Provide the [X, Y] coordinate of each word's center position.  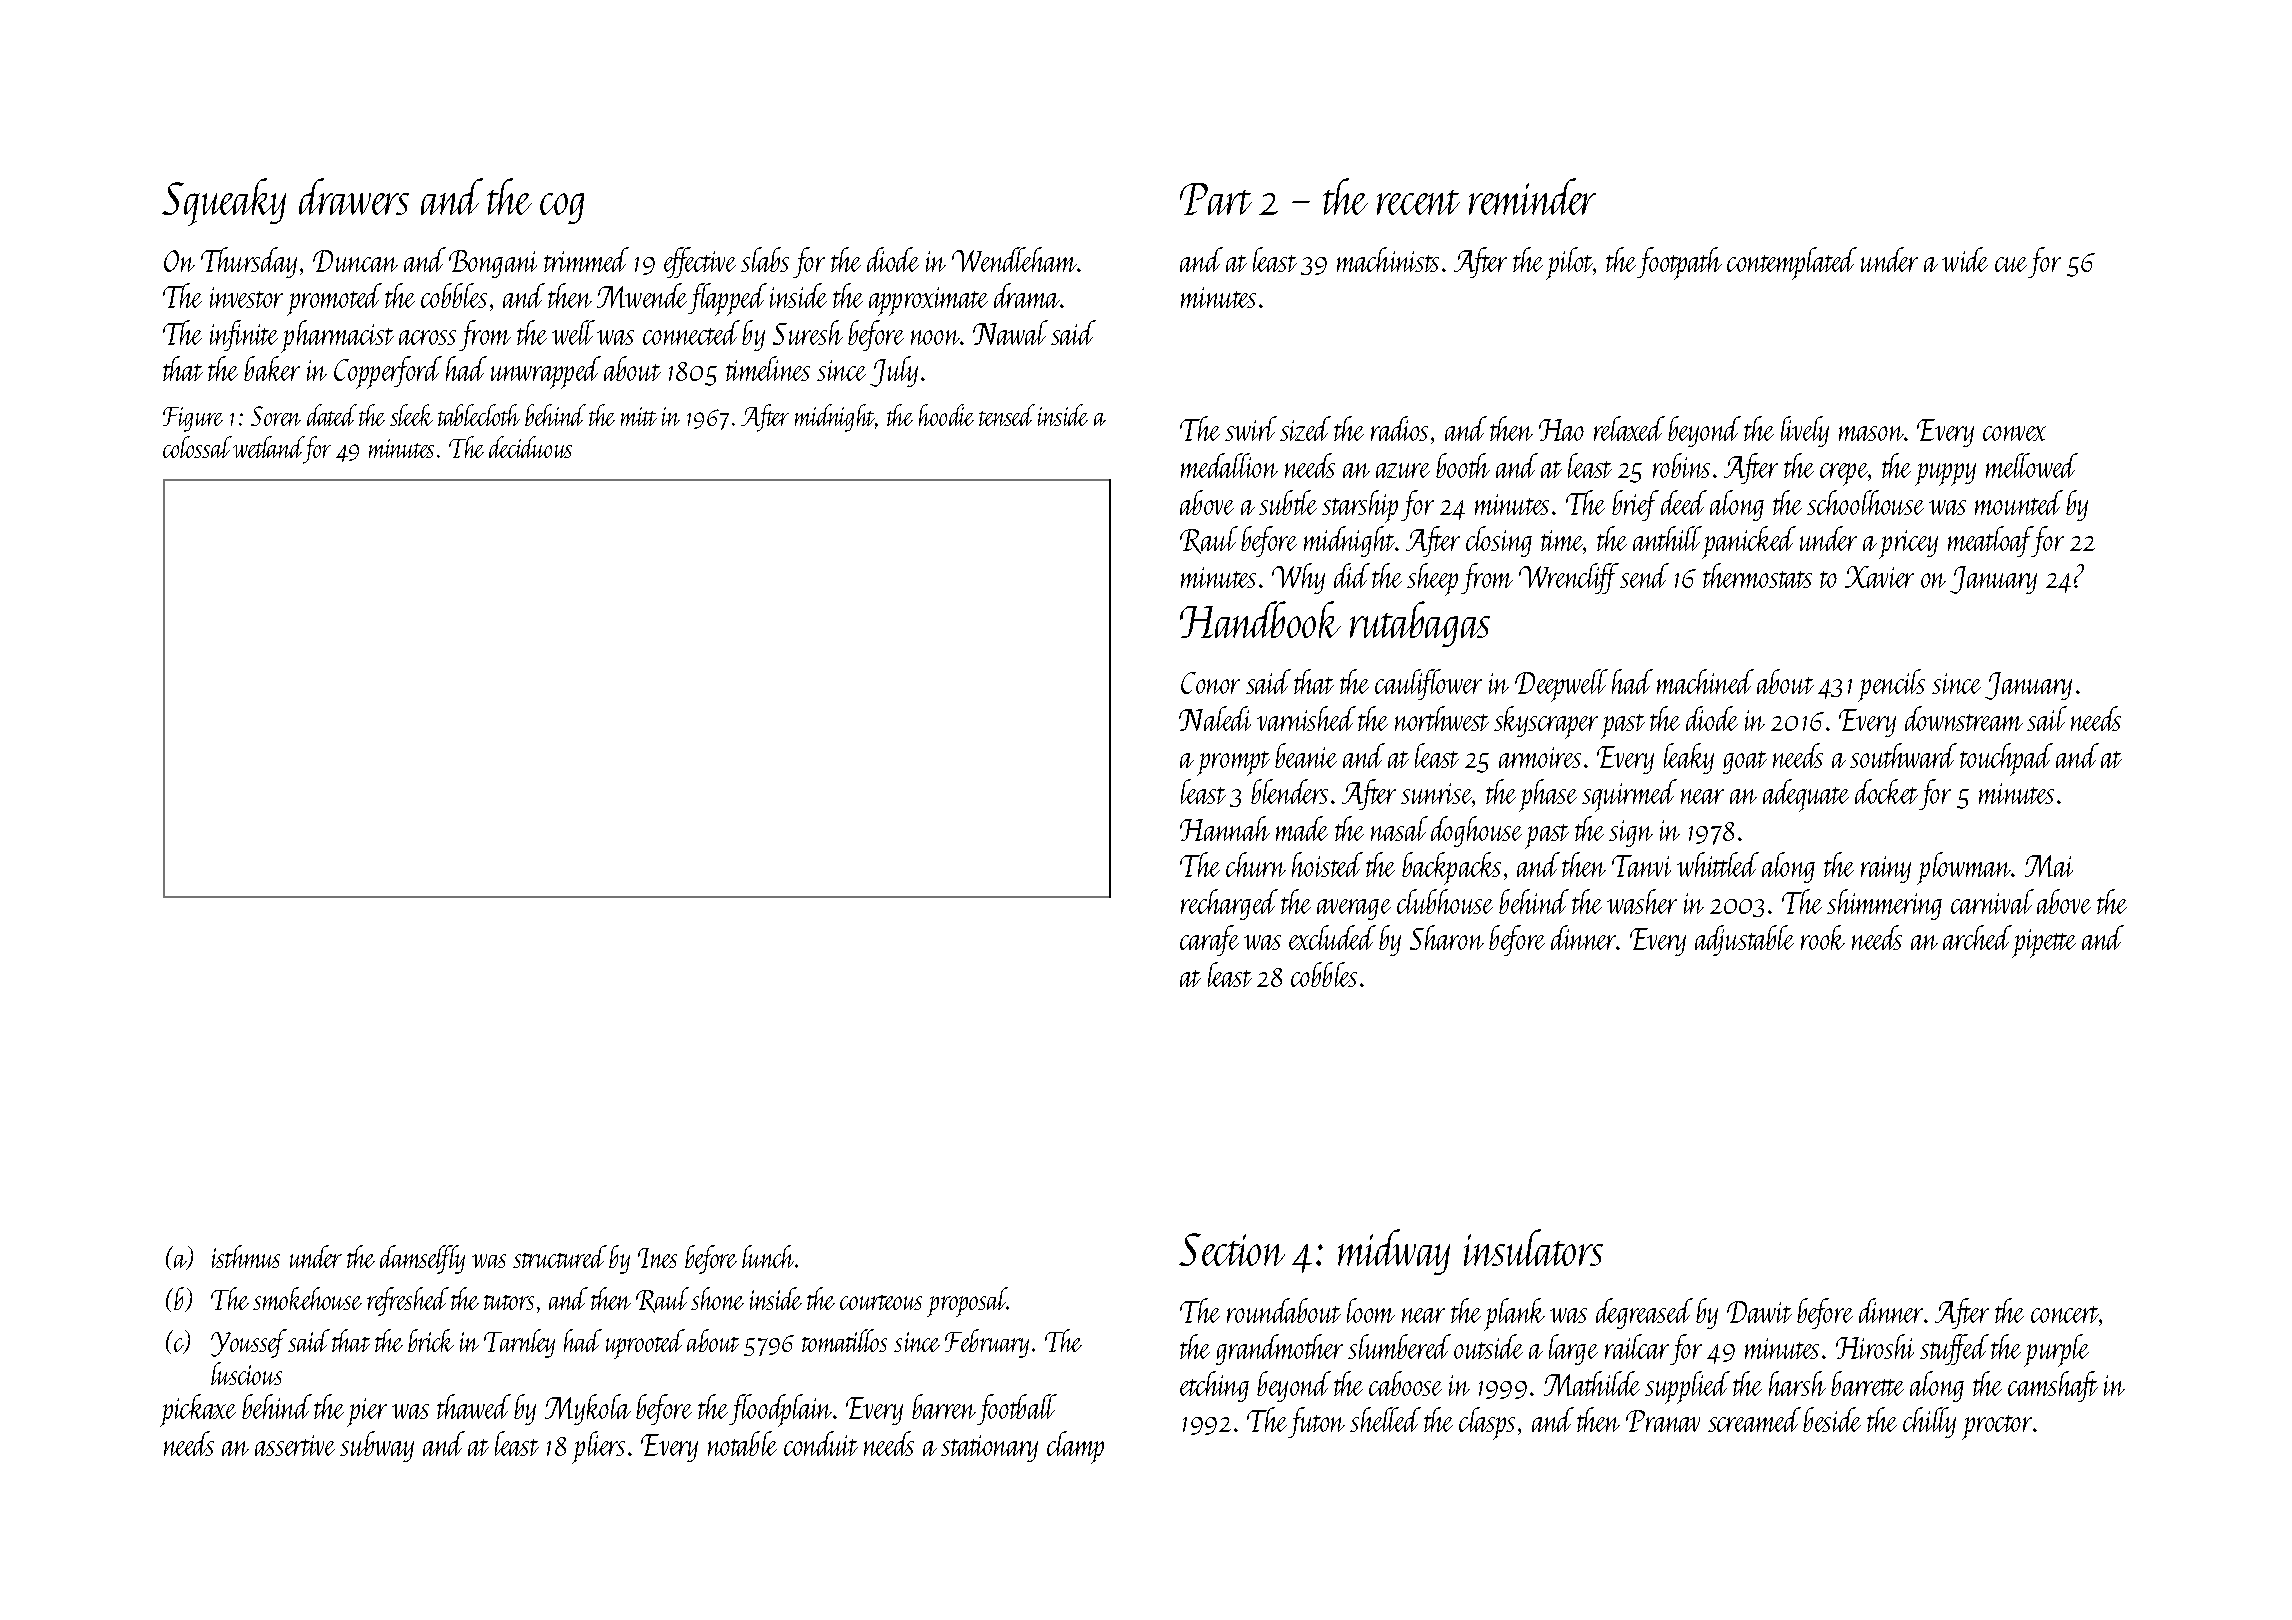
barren [944, 1406]
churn [1256, 864]
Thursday [249, 262]
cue [2011, 264]
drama [1027, 295]
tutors [509, 1302]
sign [1631, 833]
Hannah [1225, 828]
